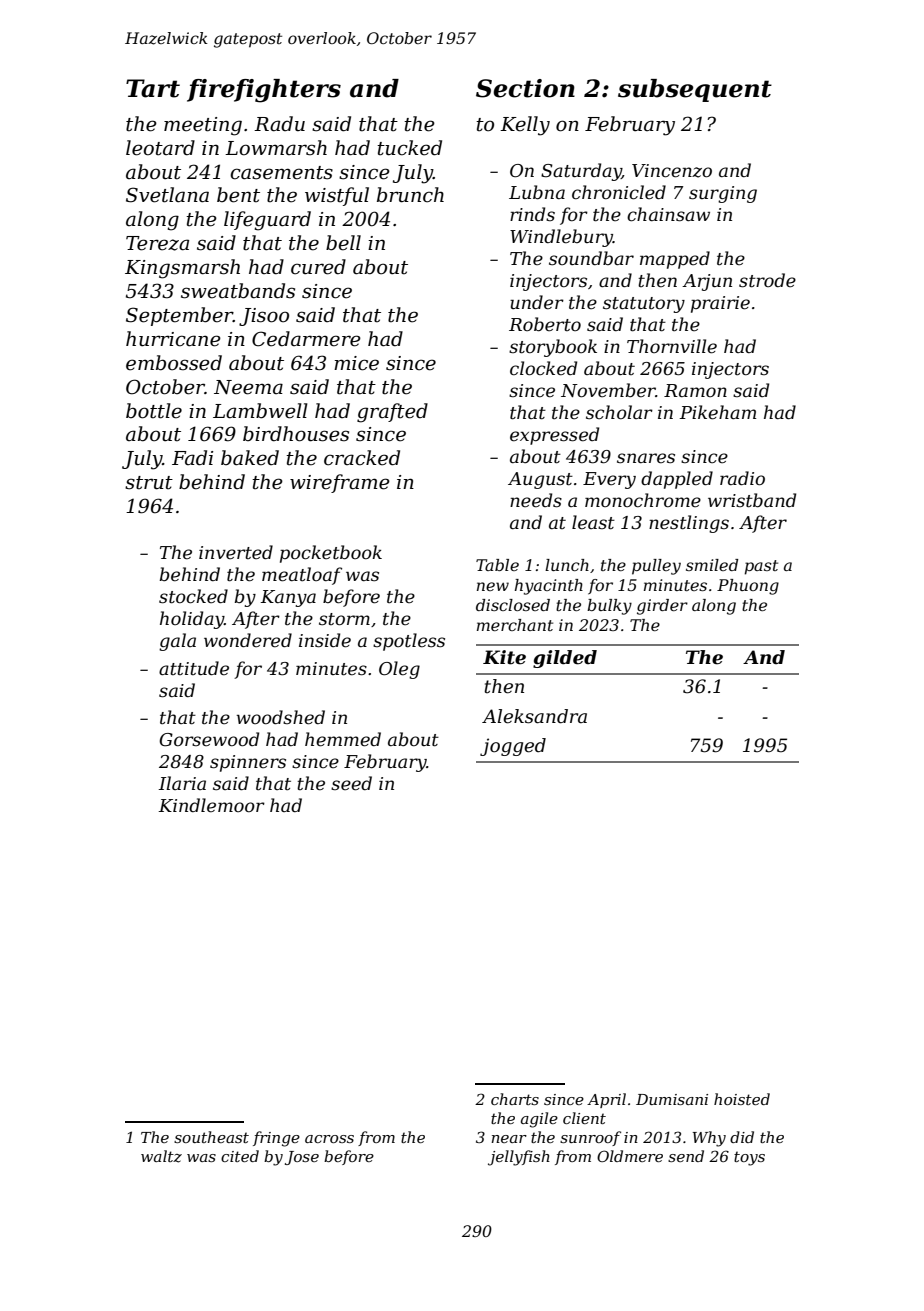  Describe the element at coordinates (318, 267) in the document. I see `cured` at that location.
